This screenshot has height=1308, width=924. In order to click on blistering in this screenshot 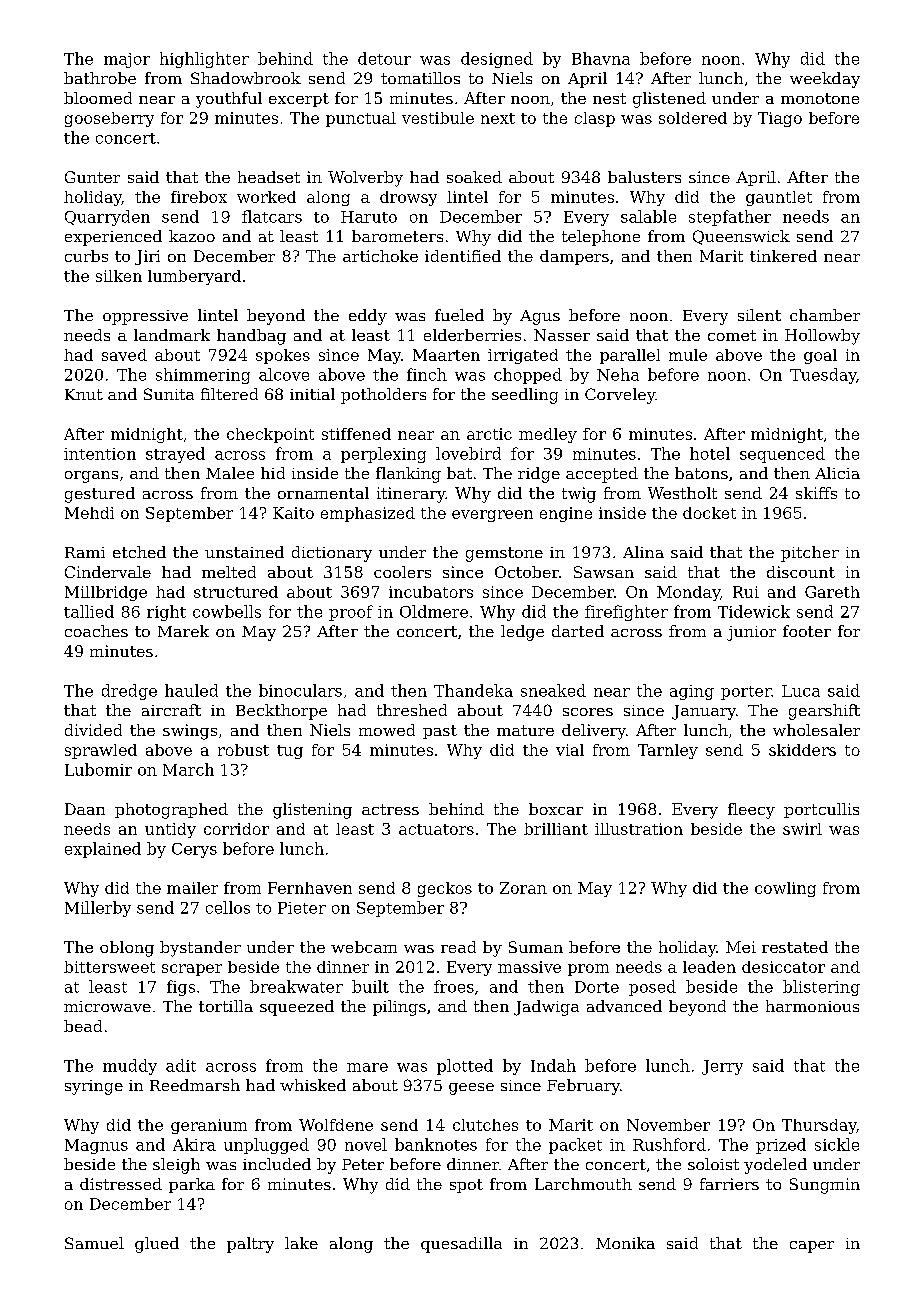, I will do `click(821, 988)`.
